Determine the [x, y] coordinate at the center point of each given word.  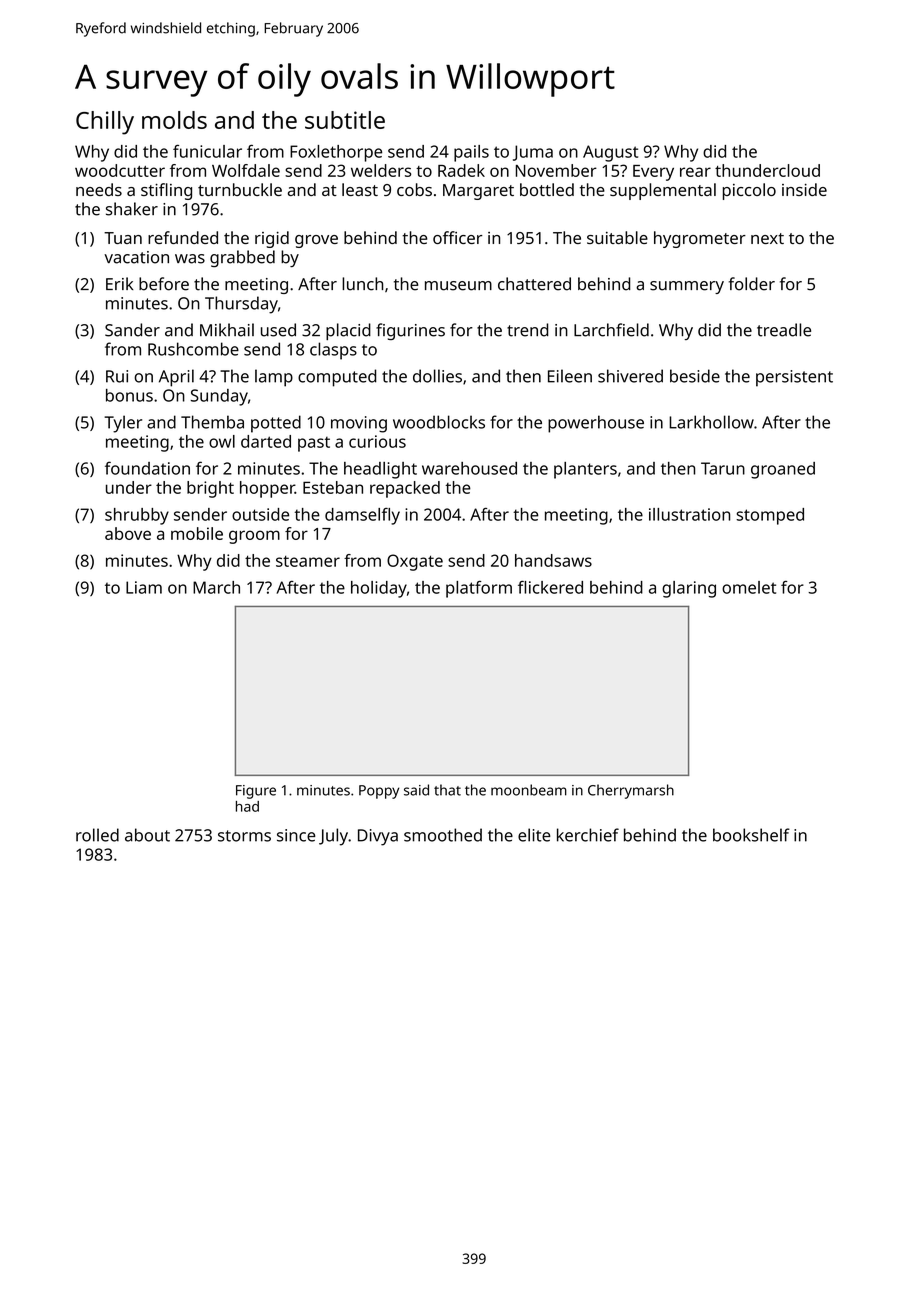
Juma [533, 153]
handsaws [553, 560]
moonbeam [529, 790]
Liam [144, 587]
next [767, 238]
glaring [689, 589]
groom [254, 537]
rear [695, 172]
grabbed [242, 258]
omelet [749, 587]
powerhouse [596, 424]
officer [458, 237]
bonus [129, 395]
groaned [783, 470]
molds [174, 120]
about [147, 835]
